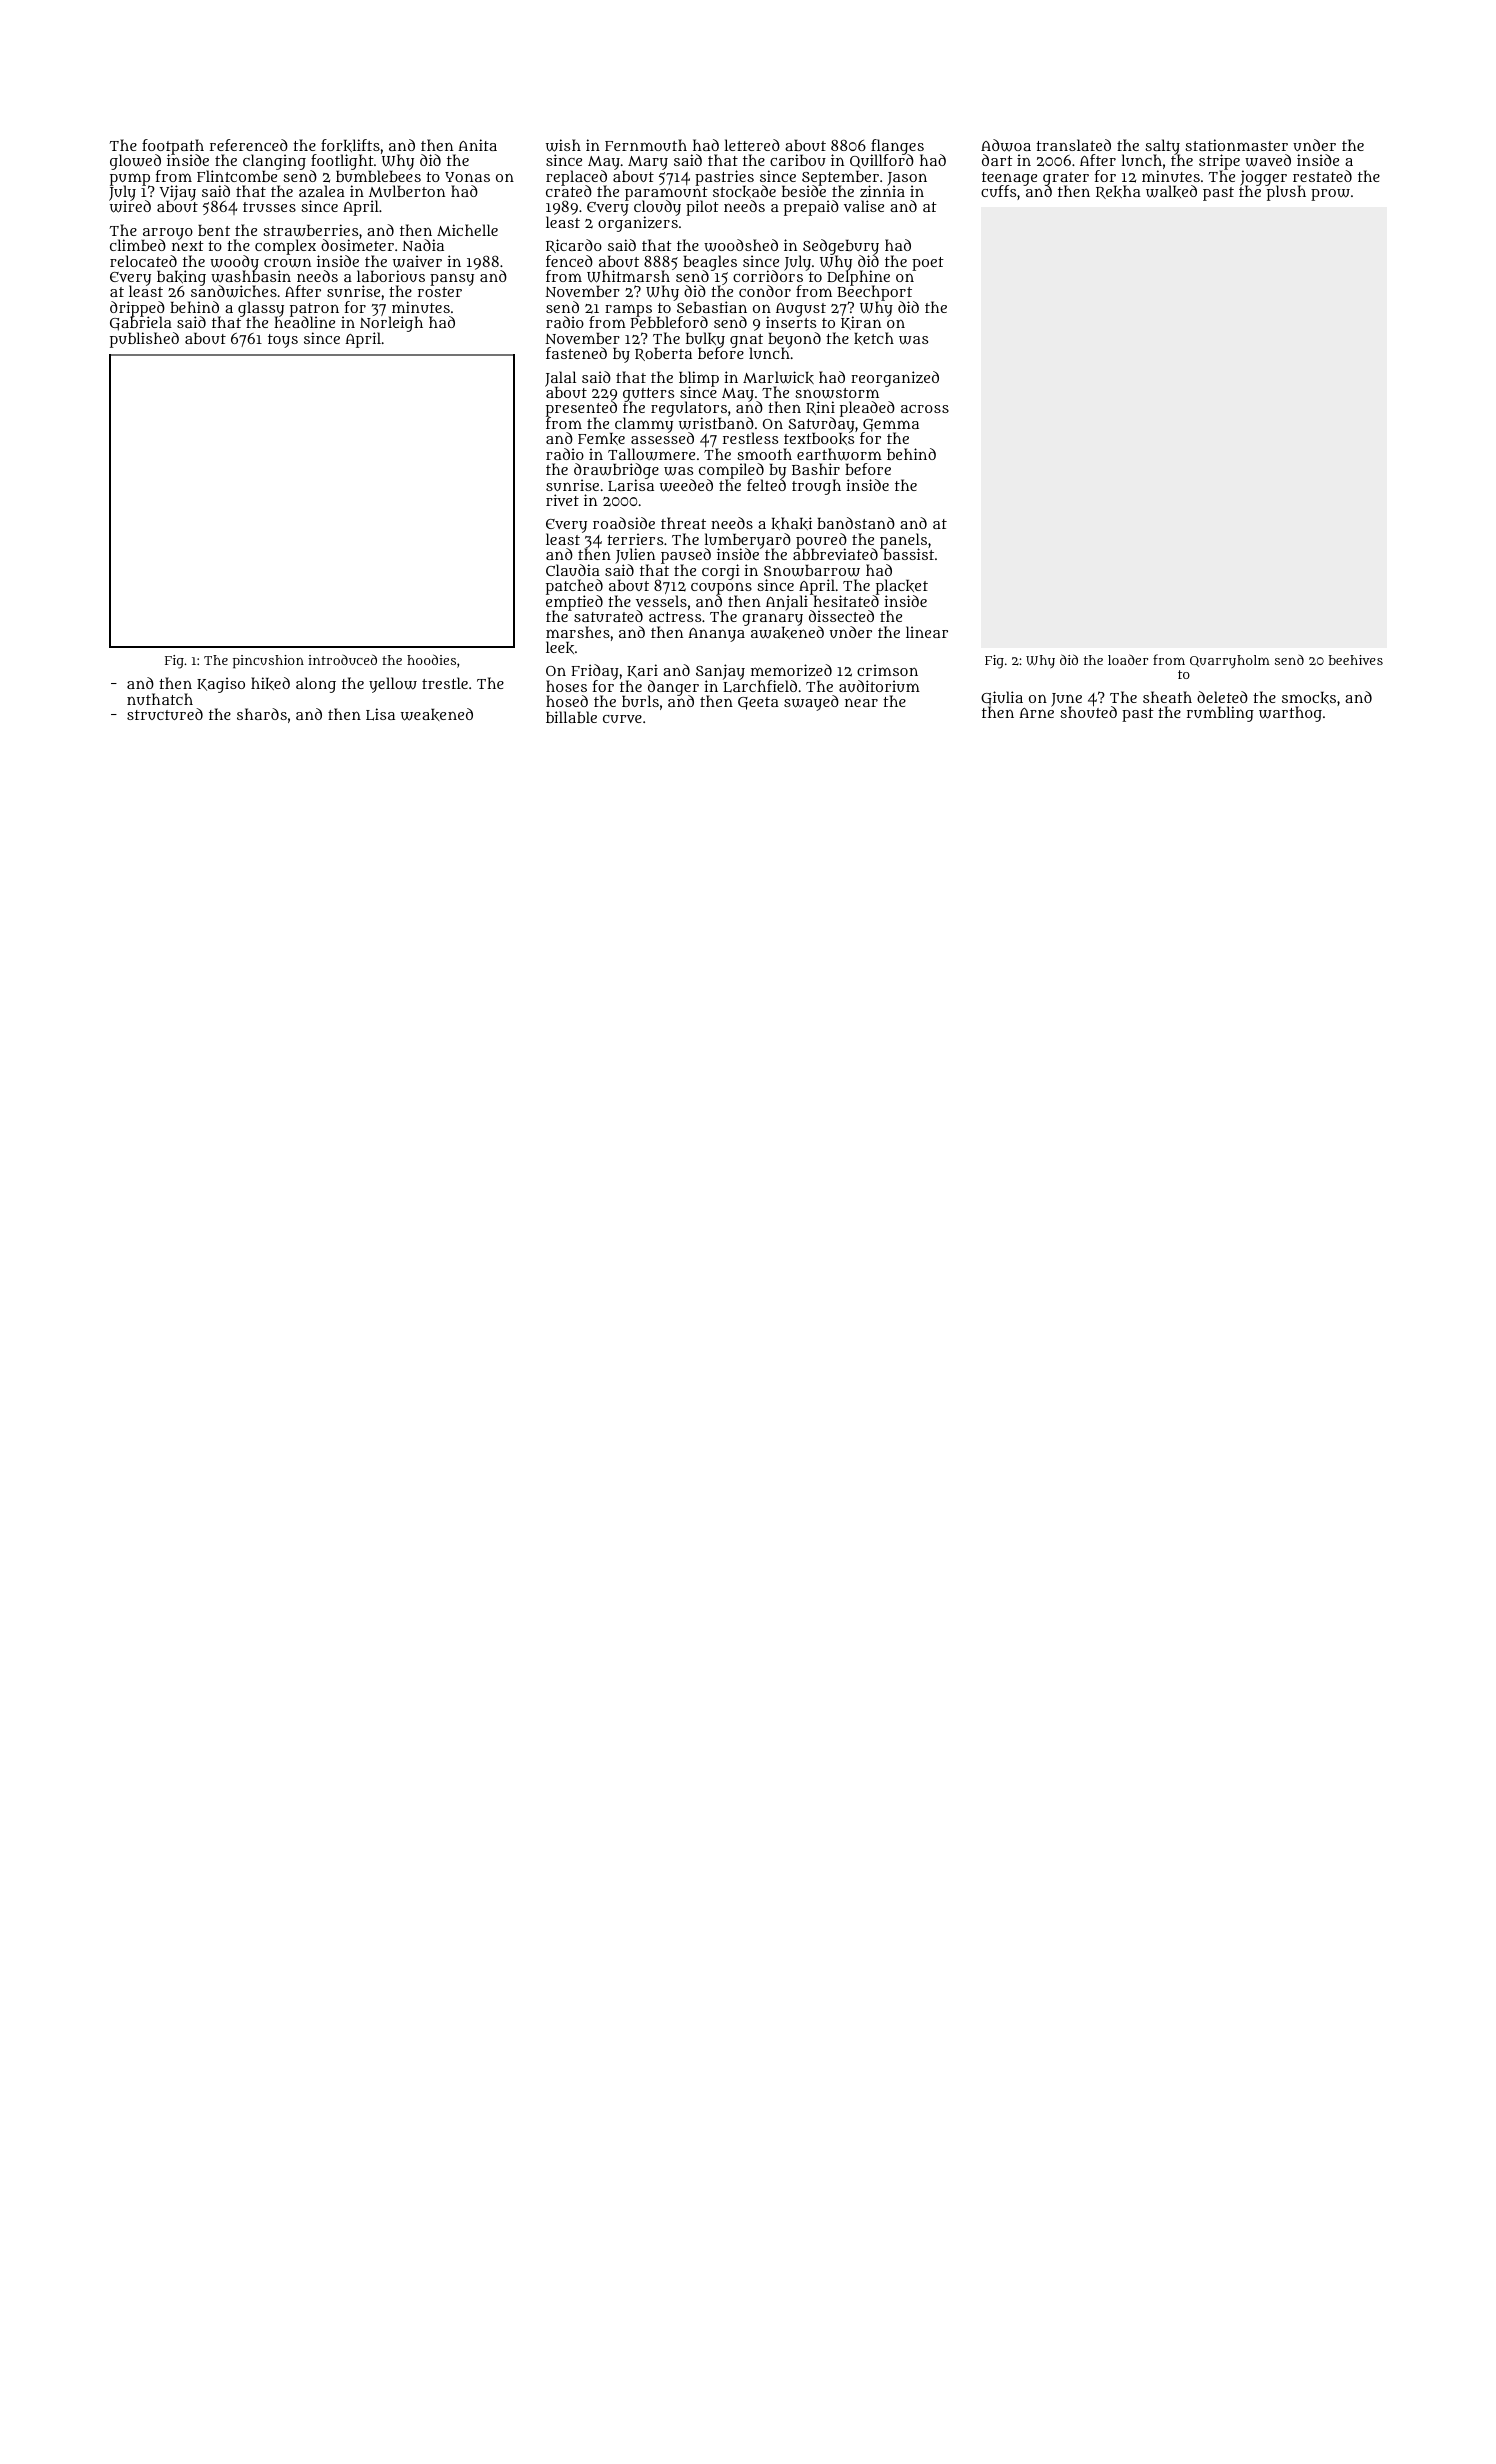 Image resolution: width=1496 pixels, height=2464 pixels. Describe the element at coordinates (798, 160) in the screenshot. I see `caribou` at that location.
